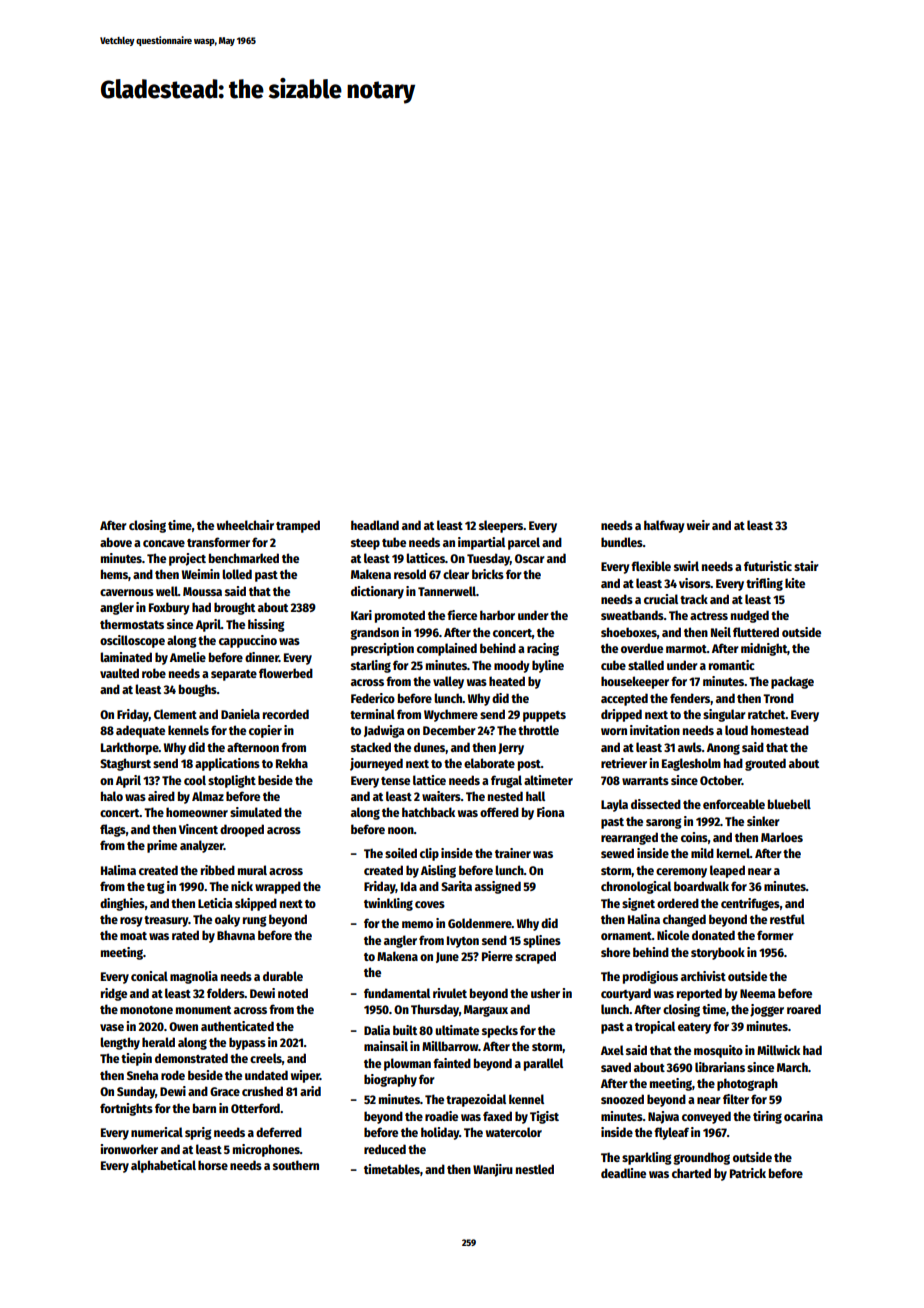  Describe the element at coordinates (629, 838) in the document. I see `rearranged` at that location.
